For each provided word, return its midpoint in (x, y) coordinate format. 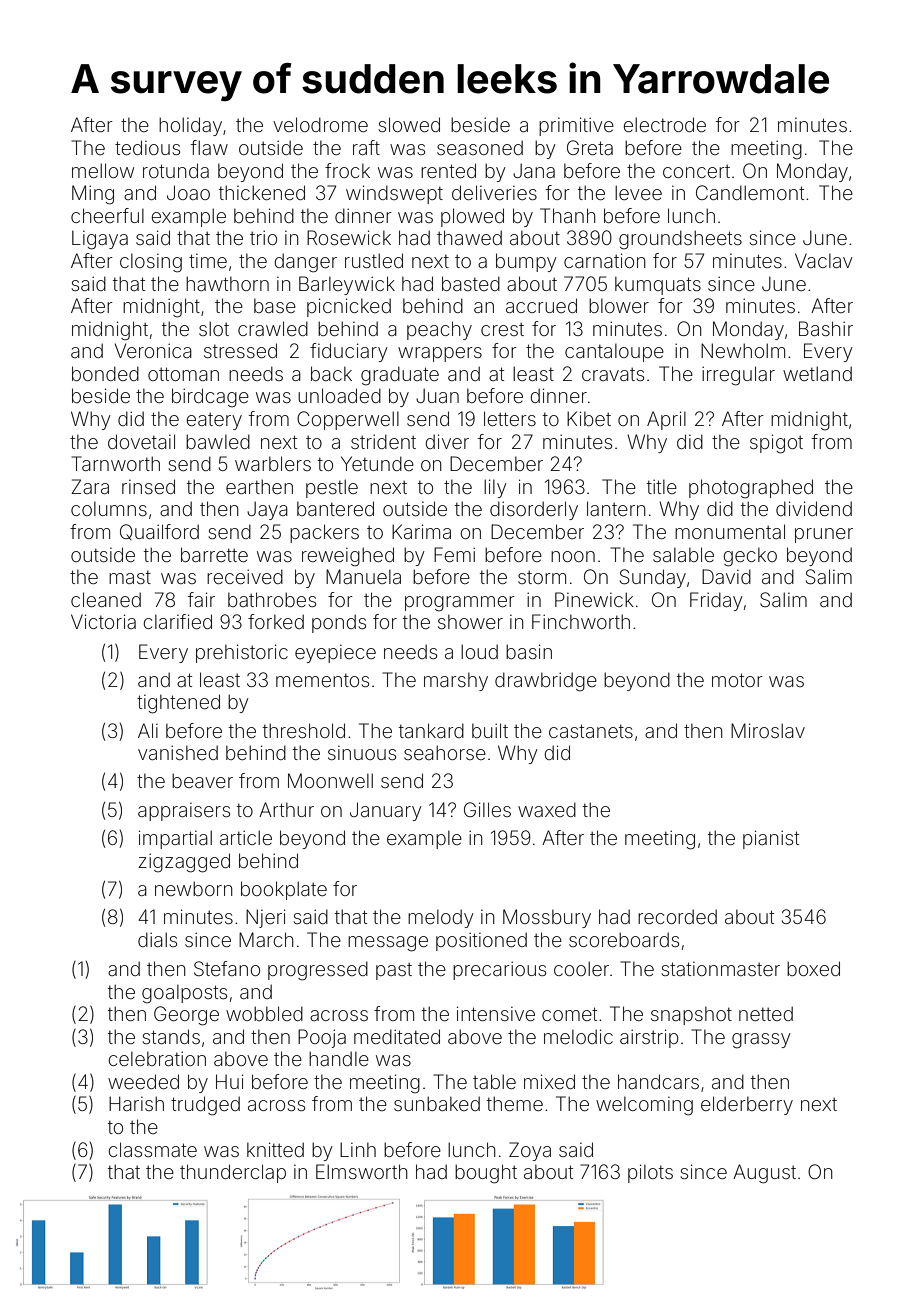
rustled (374, 260)
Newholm (743, 350)
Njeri (265, 918)
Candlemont (750, 192)
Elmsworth (361, 1171)
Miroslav (768, 730)
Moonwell (330, 780)
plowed (472, 217)
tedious (147, 147)
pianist (771, 839)
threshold (304, 730)
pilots (650, 1173)
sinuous (362, 753)
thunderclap (233, 1173)
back (331, 373)
